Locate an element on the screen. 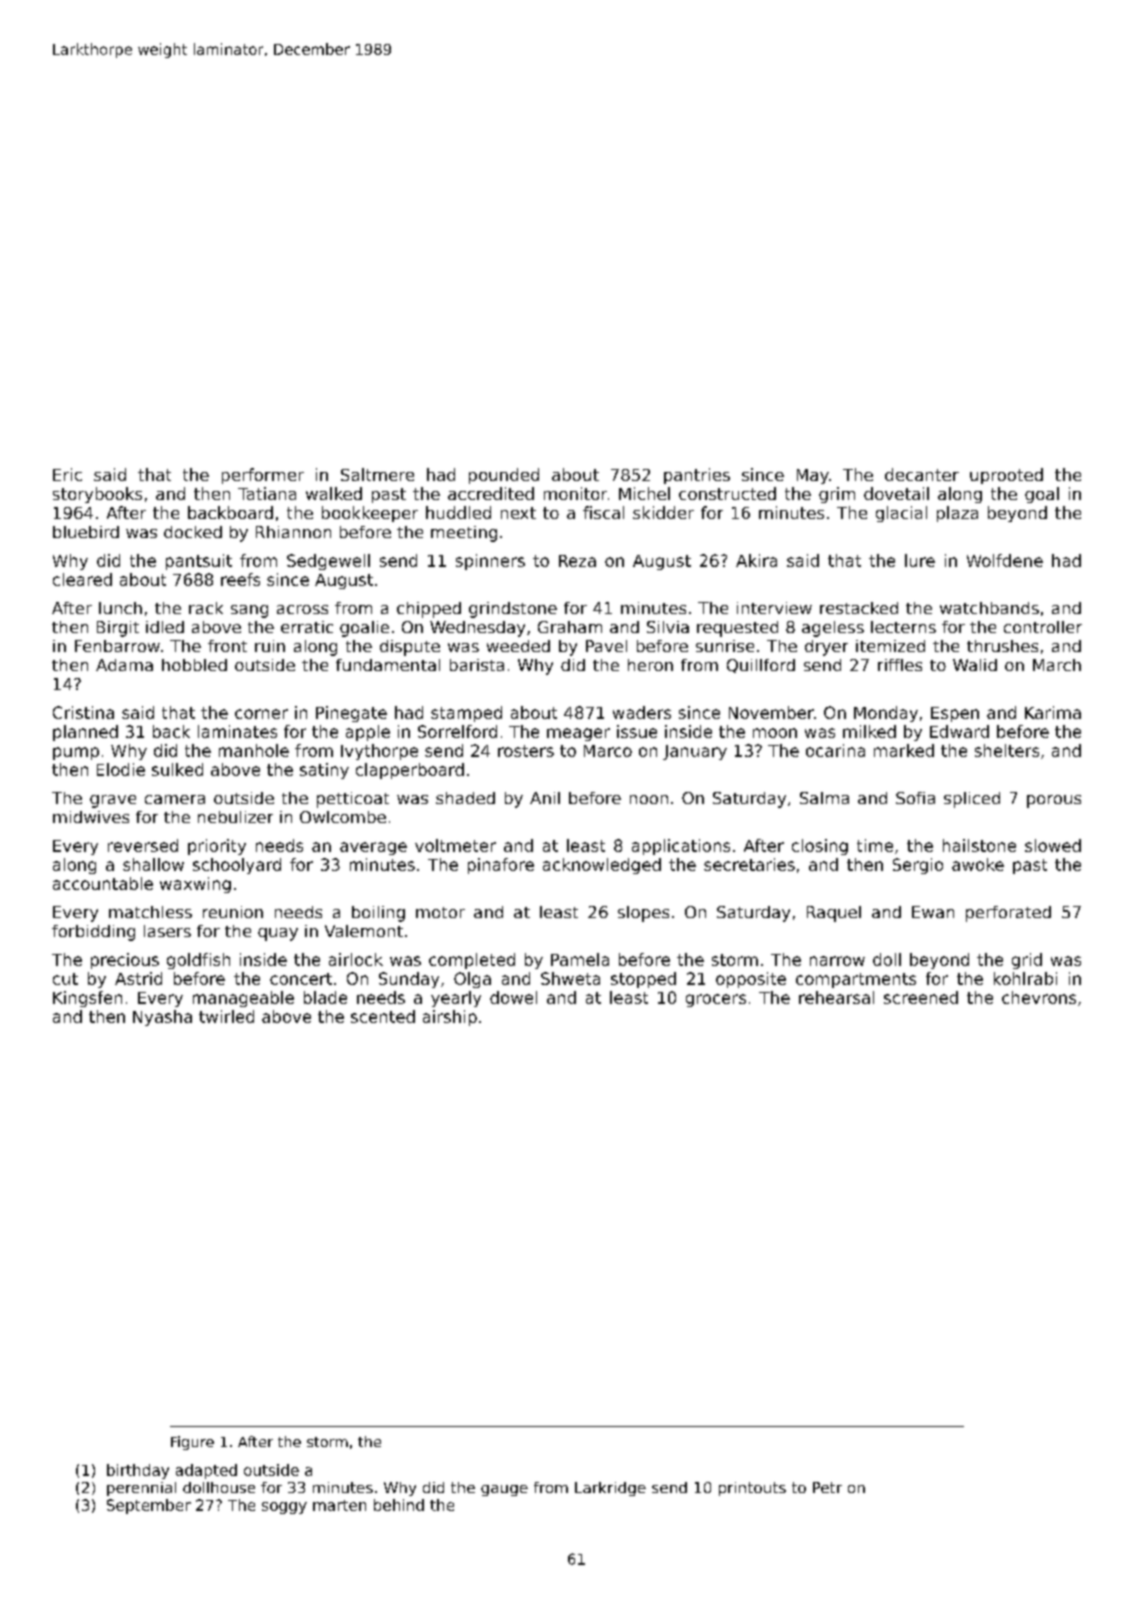  acknowledged is located at coordinates (602, 866).
